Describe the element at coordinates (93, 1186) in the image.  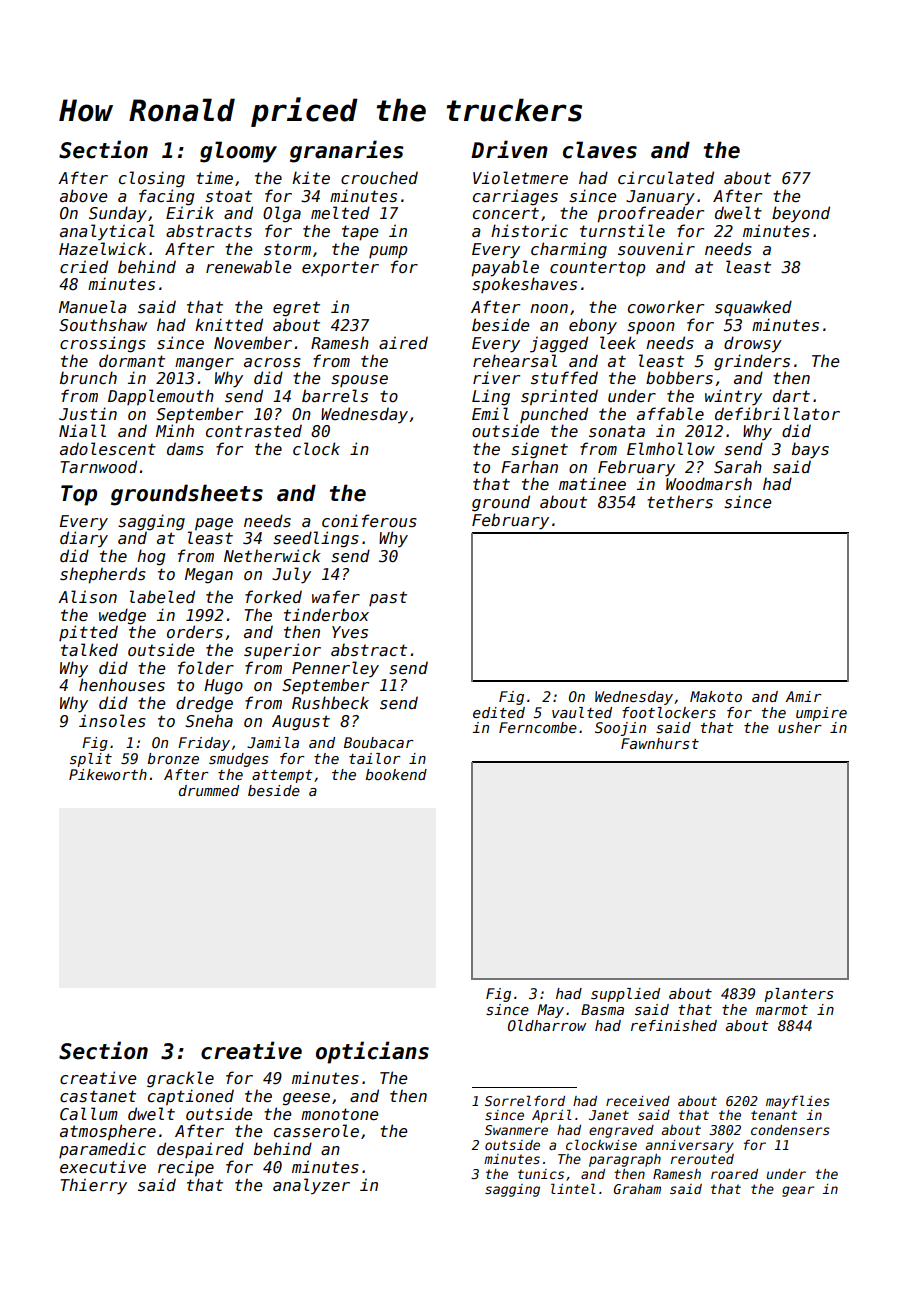
I see `Thierry` at that location.
